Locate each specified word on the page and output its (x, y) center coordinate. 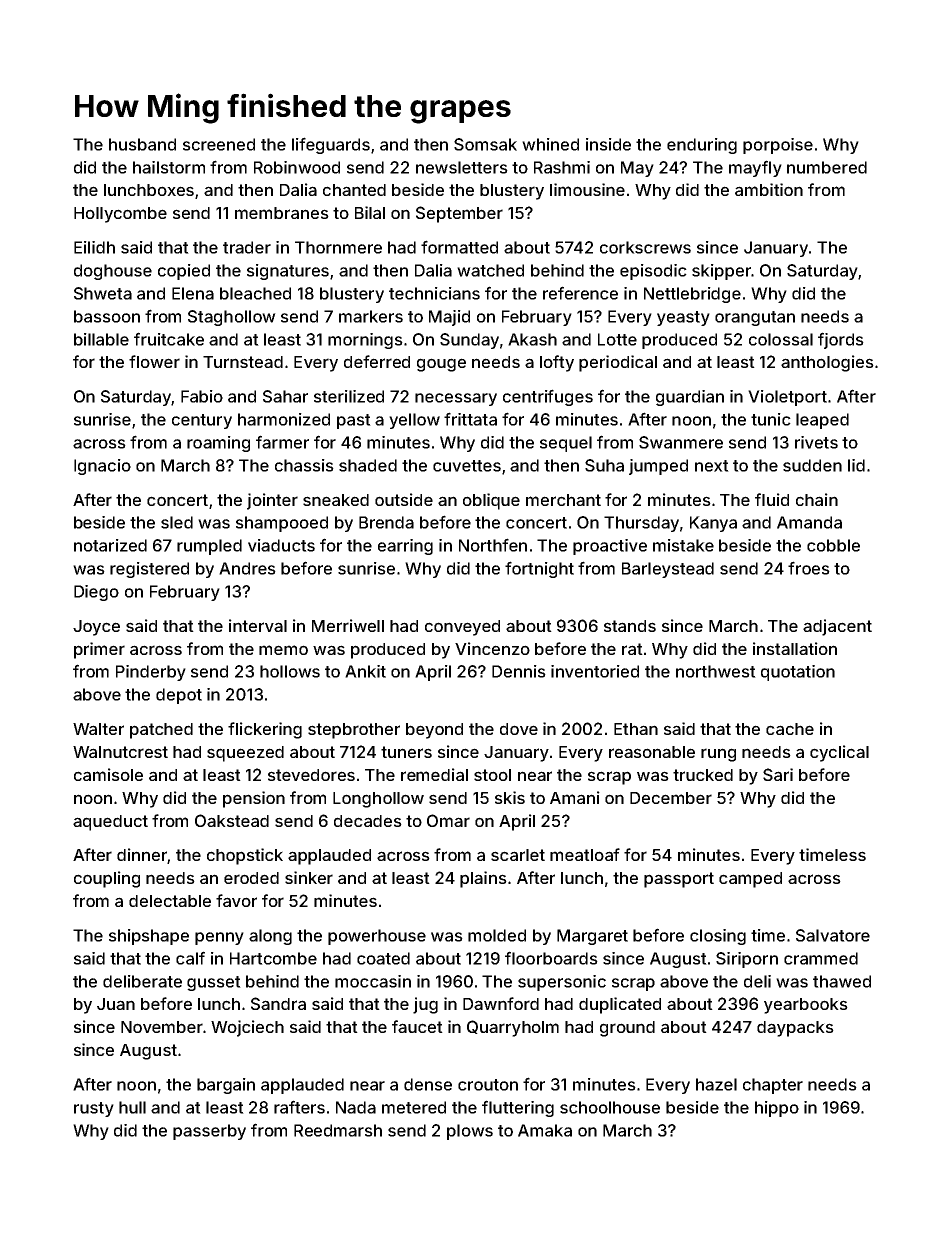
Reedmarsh (338, 1130)
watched (490, 270)
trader (247, 247)
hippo (777, 1109)
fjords (841, 340)
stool (492, 775)
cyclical (839, 753)
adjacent (837, 627)
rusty (94, 1109)
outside (404, 499)
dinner (142, 854)
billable (101, 339)
